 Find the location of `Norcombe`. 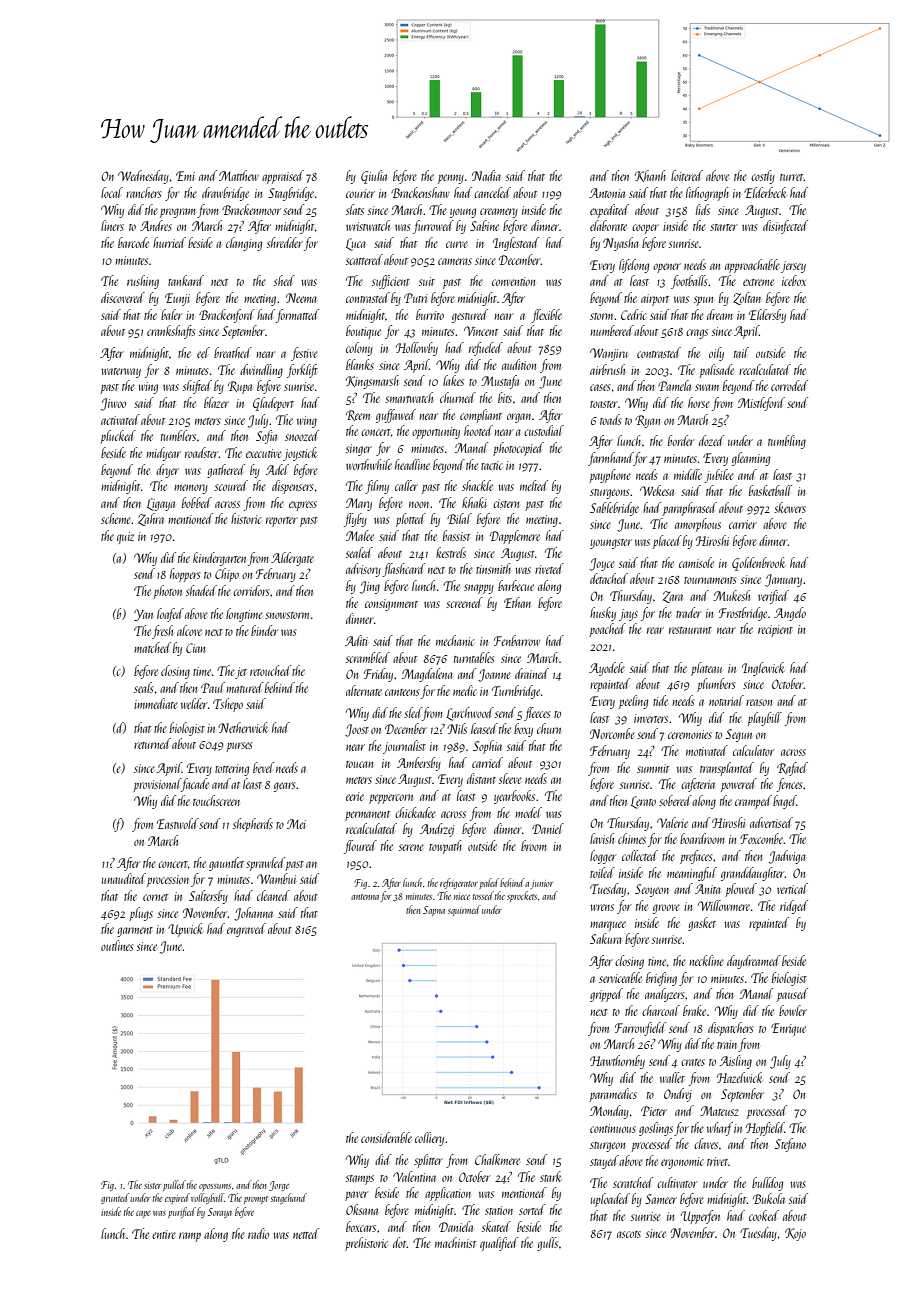

Norcombe is located at coordinates (612, 733).
